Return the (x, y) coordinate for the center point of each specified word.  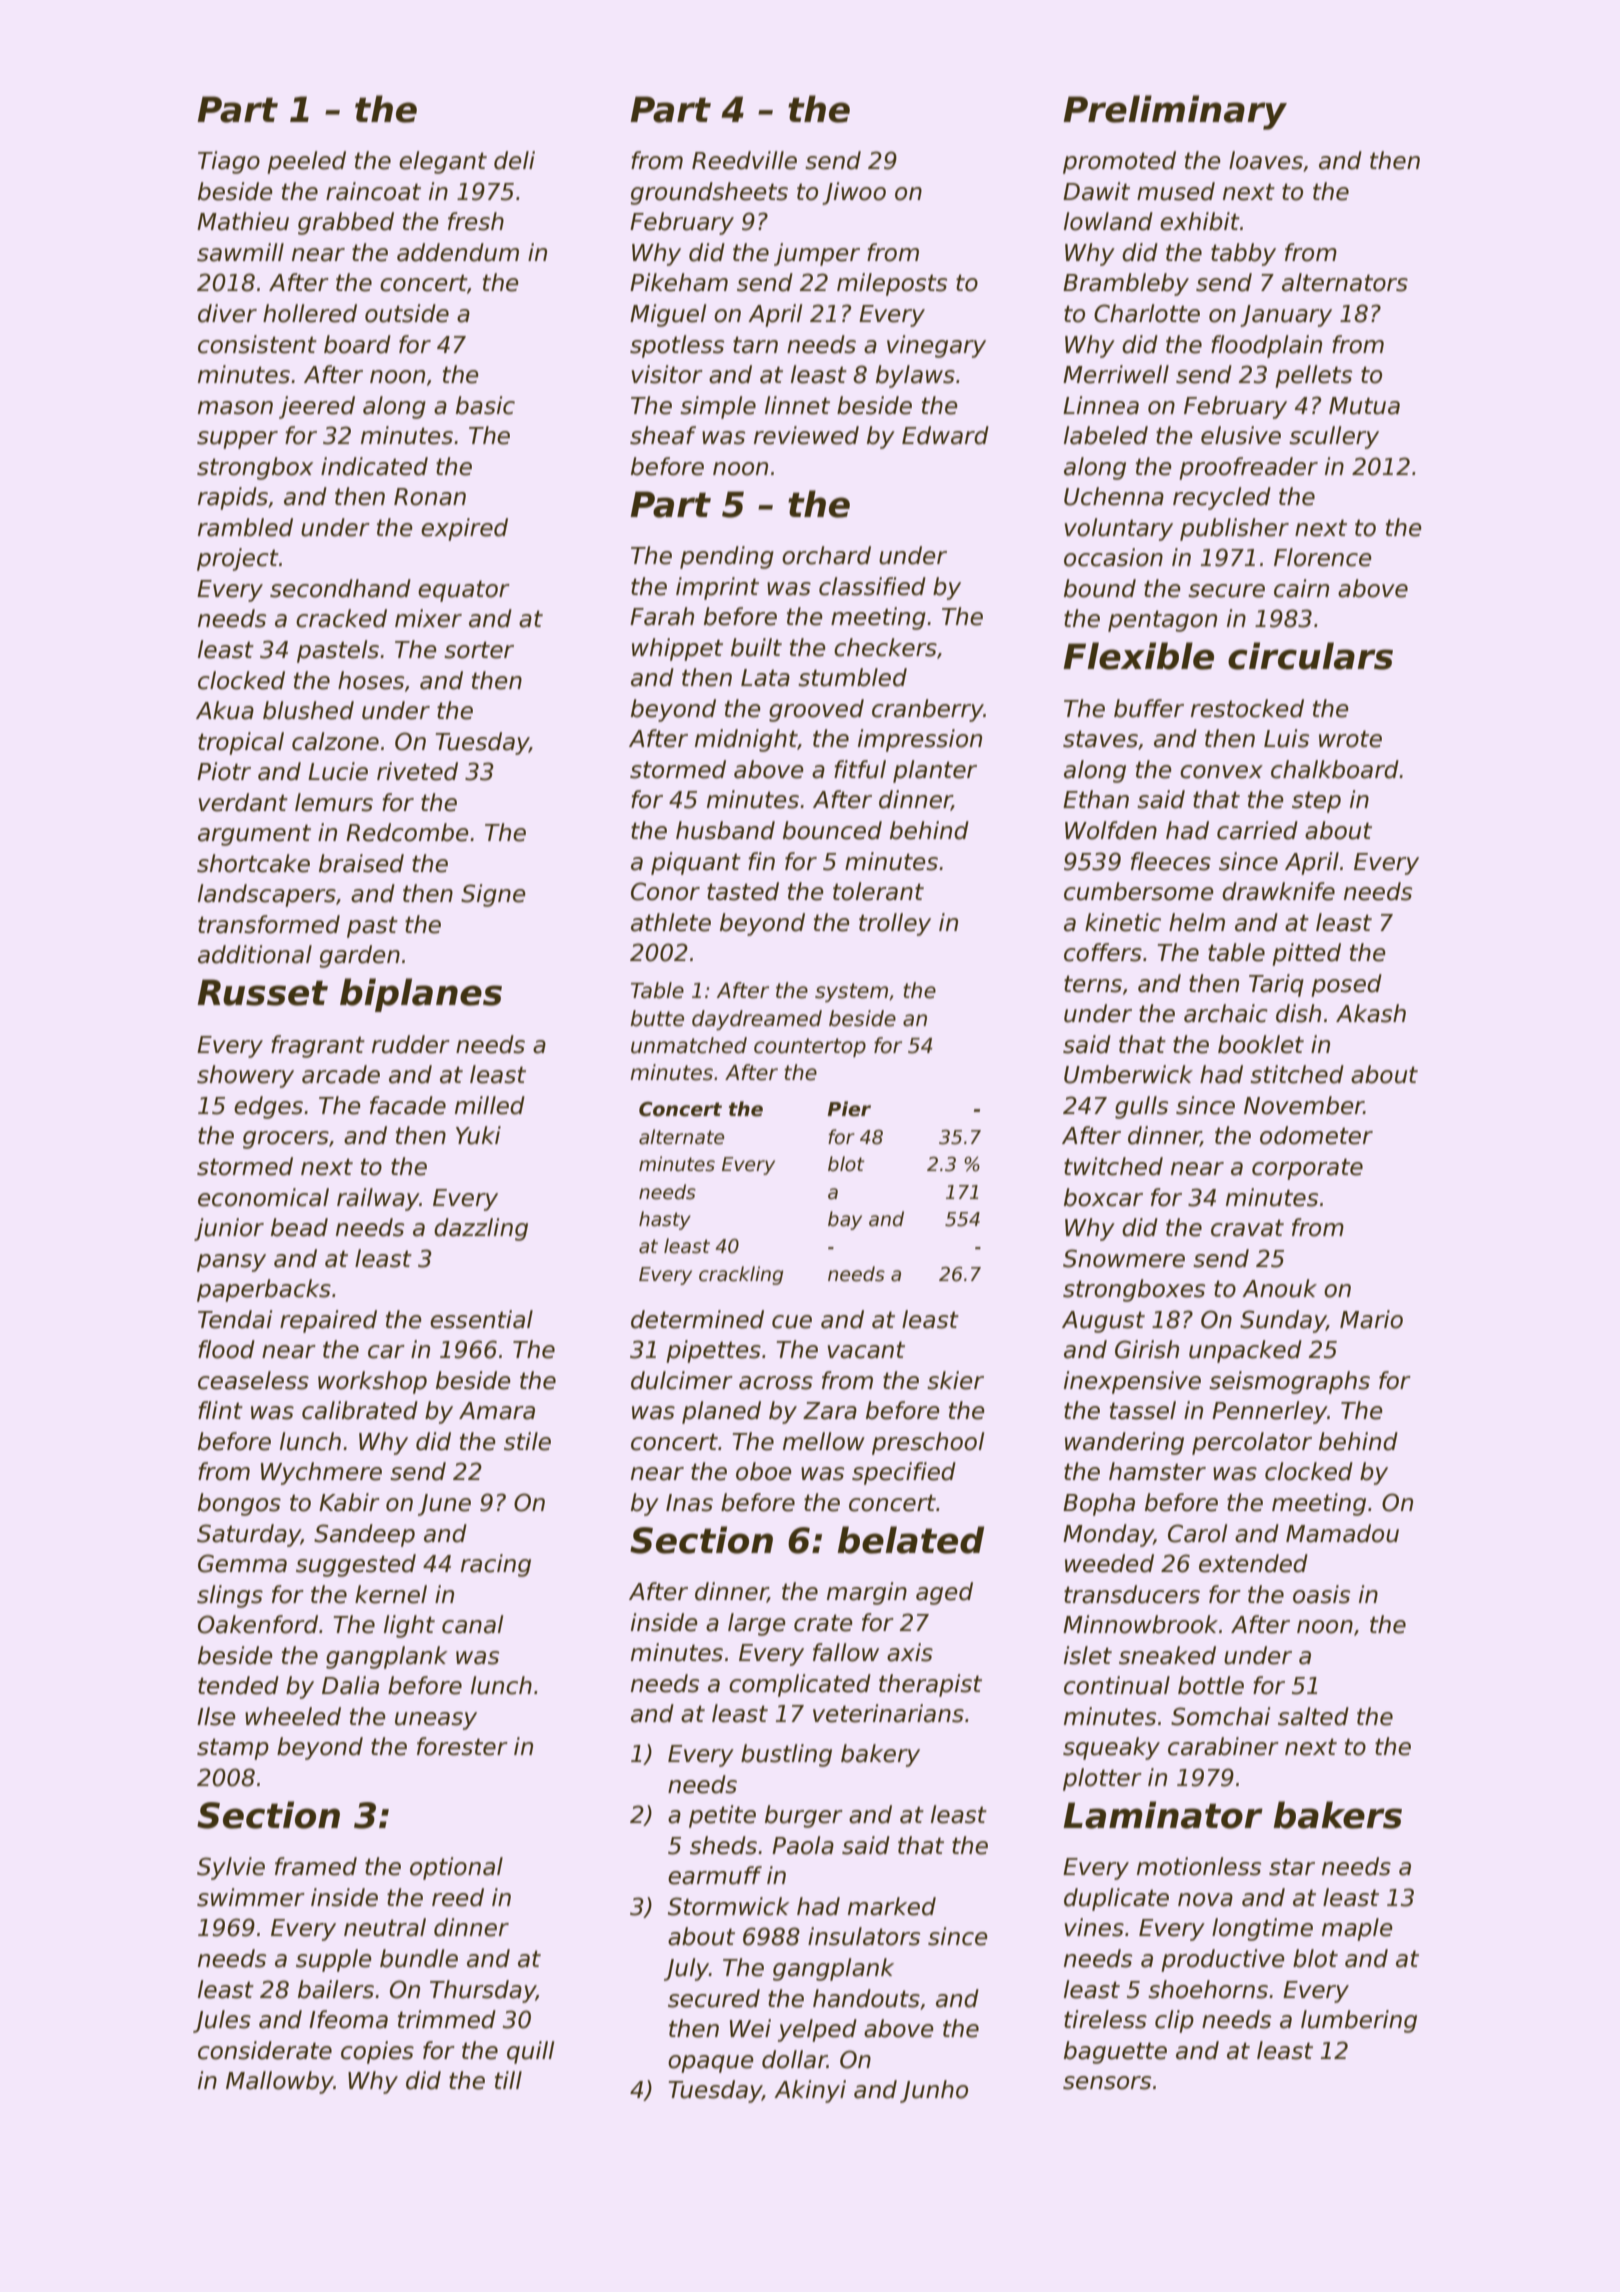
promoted (1119, 162)
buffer (1149, 708)
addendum (458, 252)
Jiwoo (854, 193)
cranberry (928, 710)
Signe (493, 895)
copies (377, 2052)
